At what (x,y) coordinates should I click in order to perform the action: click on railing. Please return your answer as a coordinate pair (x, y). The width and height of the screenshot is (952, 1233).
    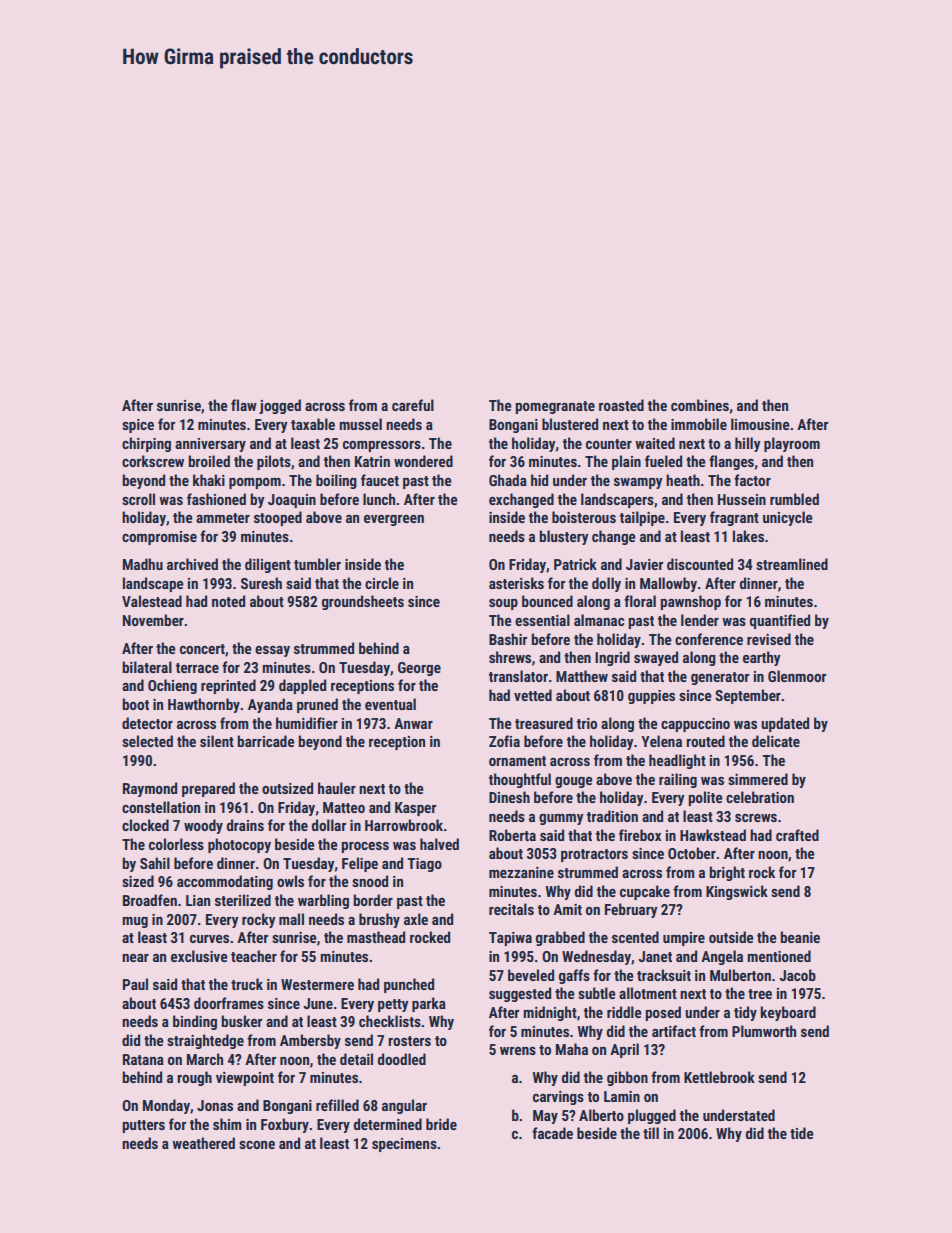
    Looking at the image, I should click on (678, 780).
